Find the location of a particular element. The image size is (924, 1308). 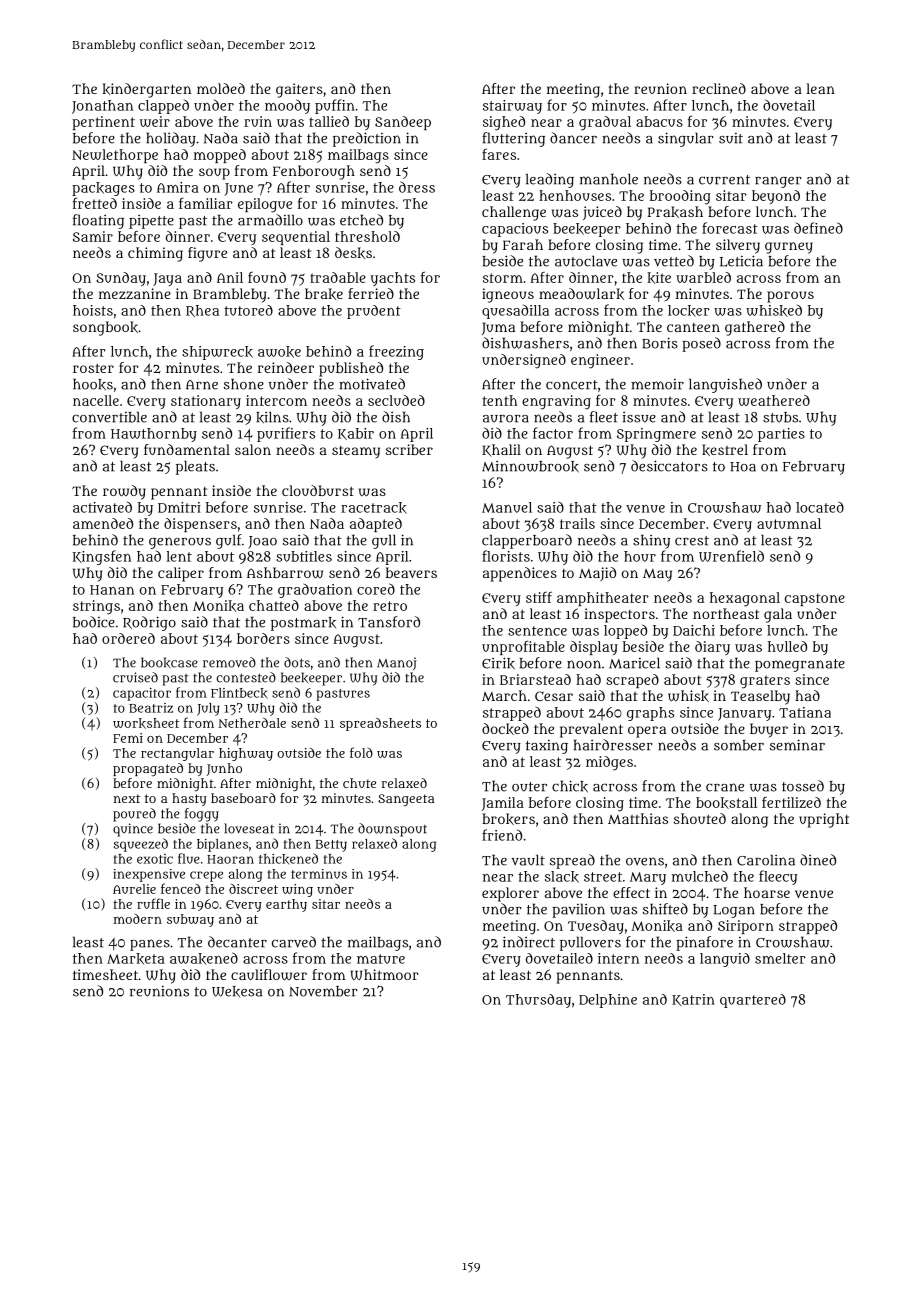

defined is located at coordinates (818, 228).
